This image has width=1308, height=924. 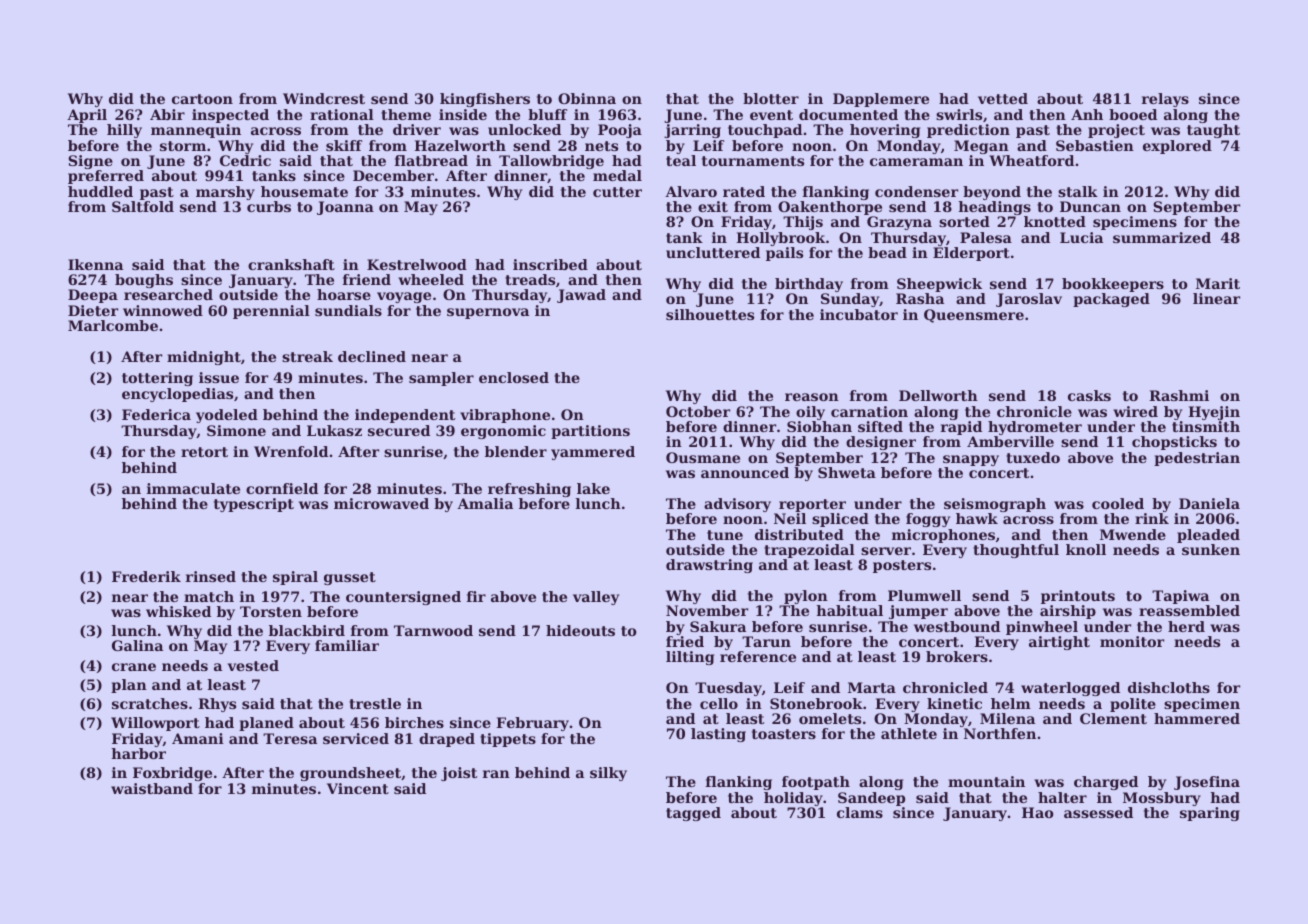 I want to click on vested, so click(x=253, y=665).
